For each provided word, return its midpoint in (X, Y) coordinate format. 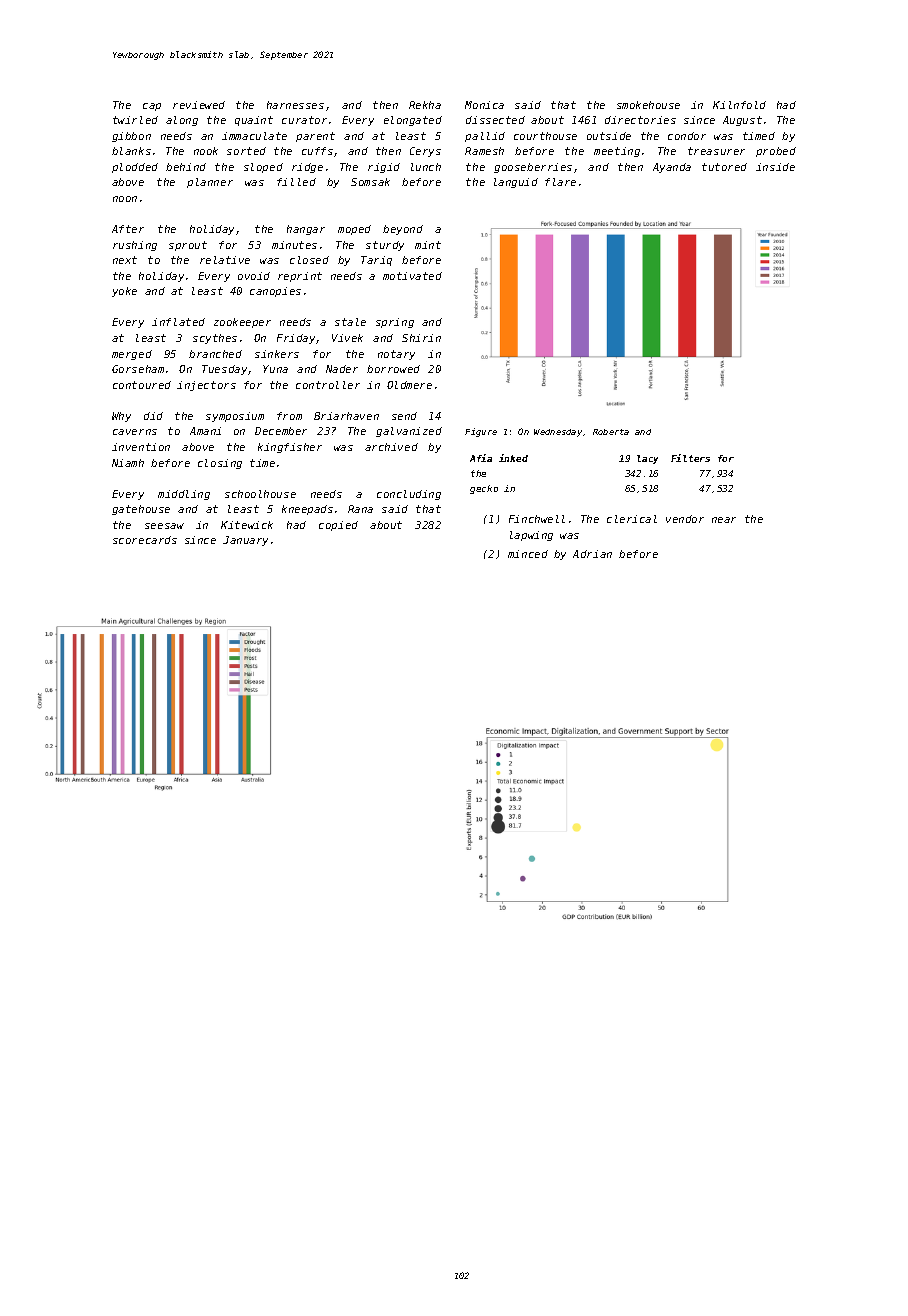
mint (428, 245)
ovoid (254, 276)
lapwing (531, 536)
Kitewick (247, 525)
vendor (685, 519)
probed (776, 152)
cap (152, 107)
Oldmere (409, 385)
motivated (412, 276)
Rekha (425, 105)
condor (687, 136)
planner (210, 183)
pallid (485, 137)
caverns (135, 432)
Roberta (611, 432)
